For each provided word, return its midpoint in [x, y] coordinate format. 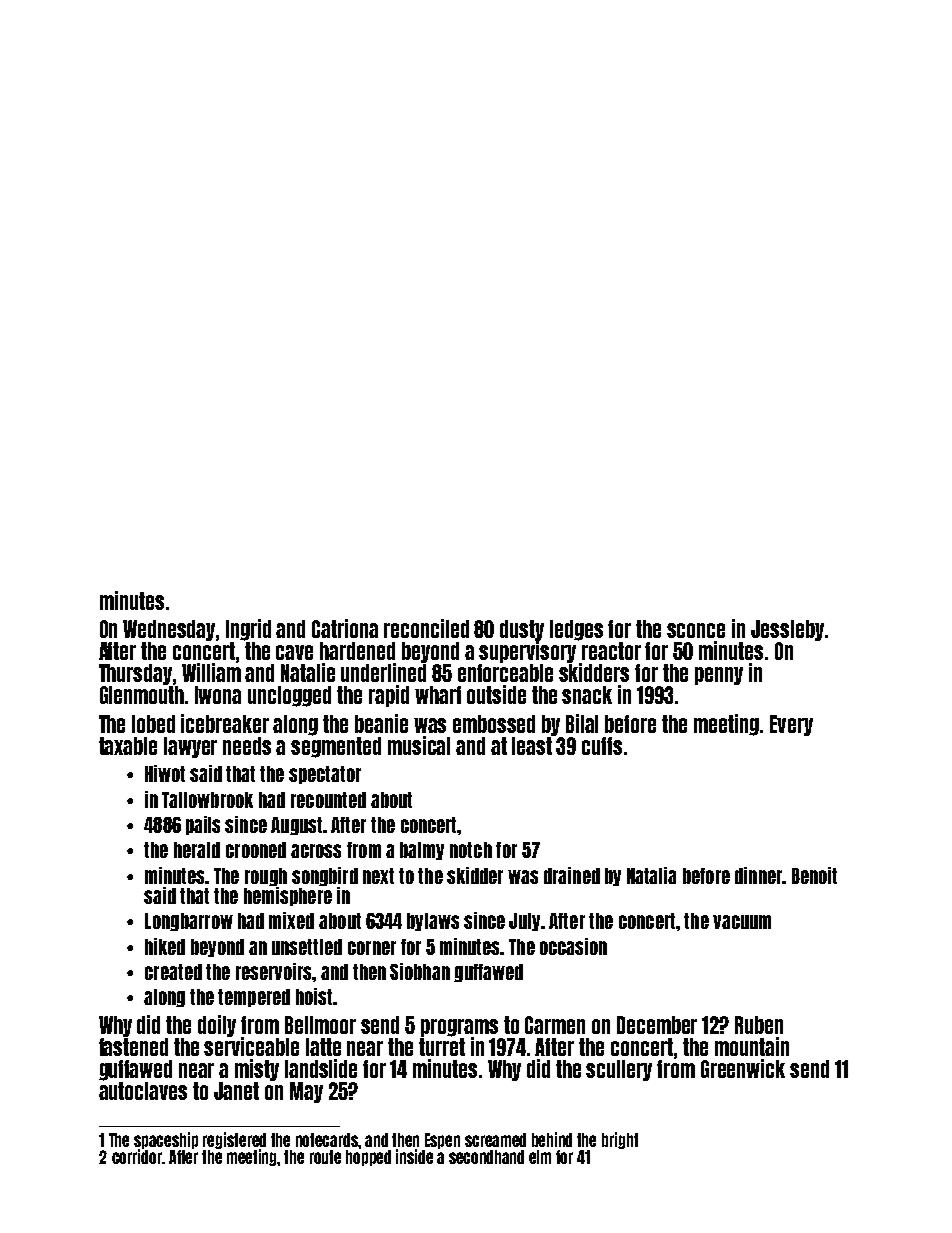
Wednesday [169, 630]
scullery [619, 1070]
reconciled [426, 628]
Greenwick [743, 1068]
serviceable [251, 1046]
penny [719, 676]
